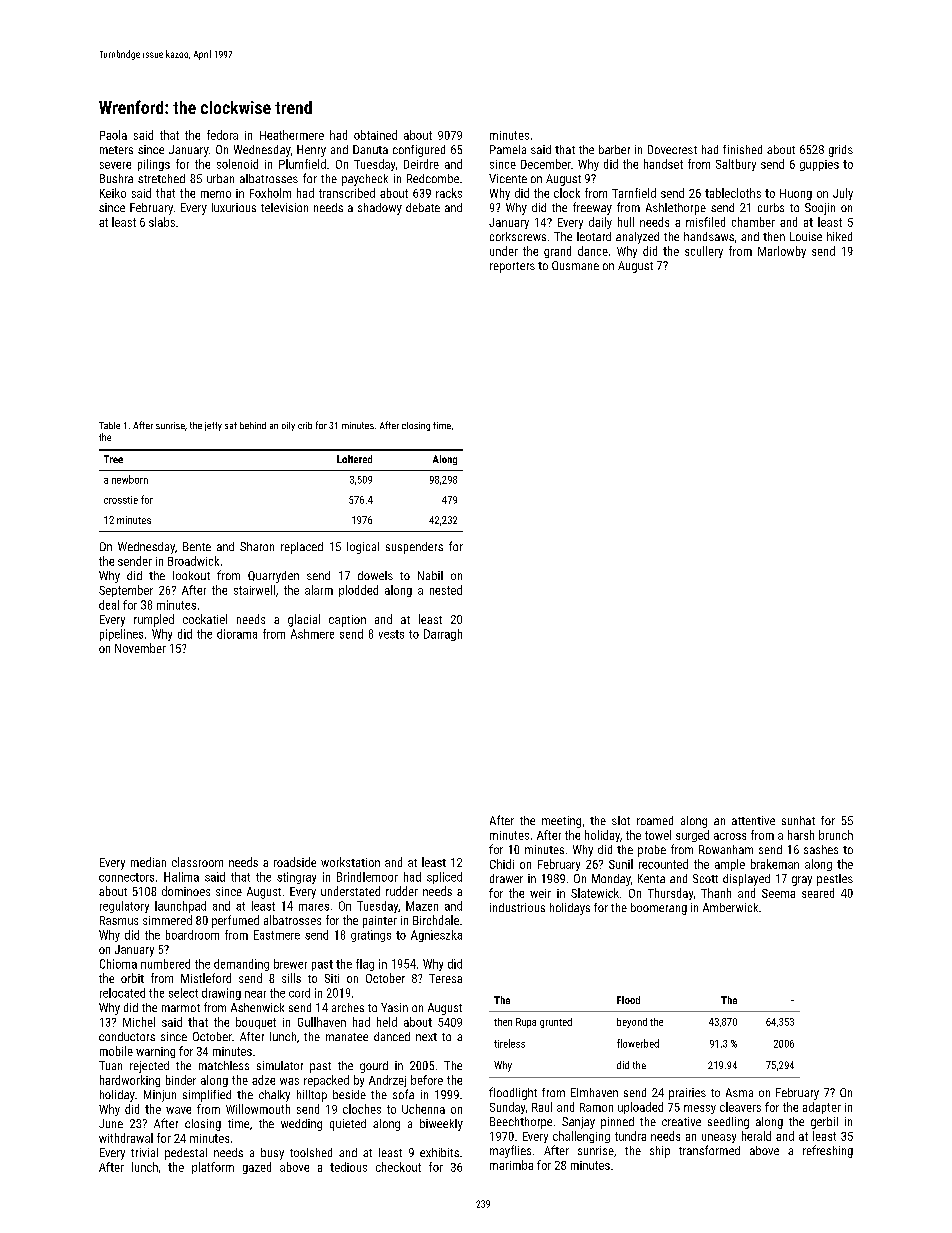  I want to click on binder, so click(181, 1080).
